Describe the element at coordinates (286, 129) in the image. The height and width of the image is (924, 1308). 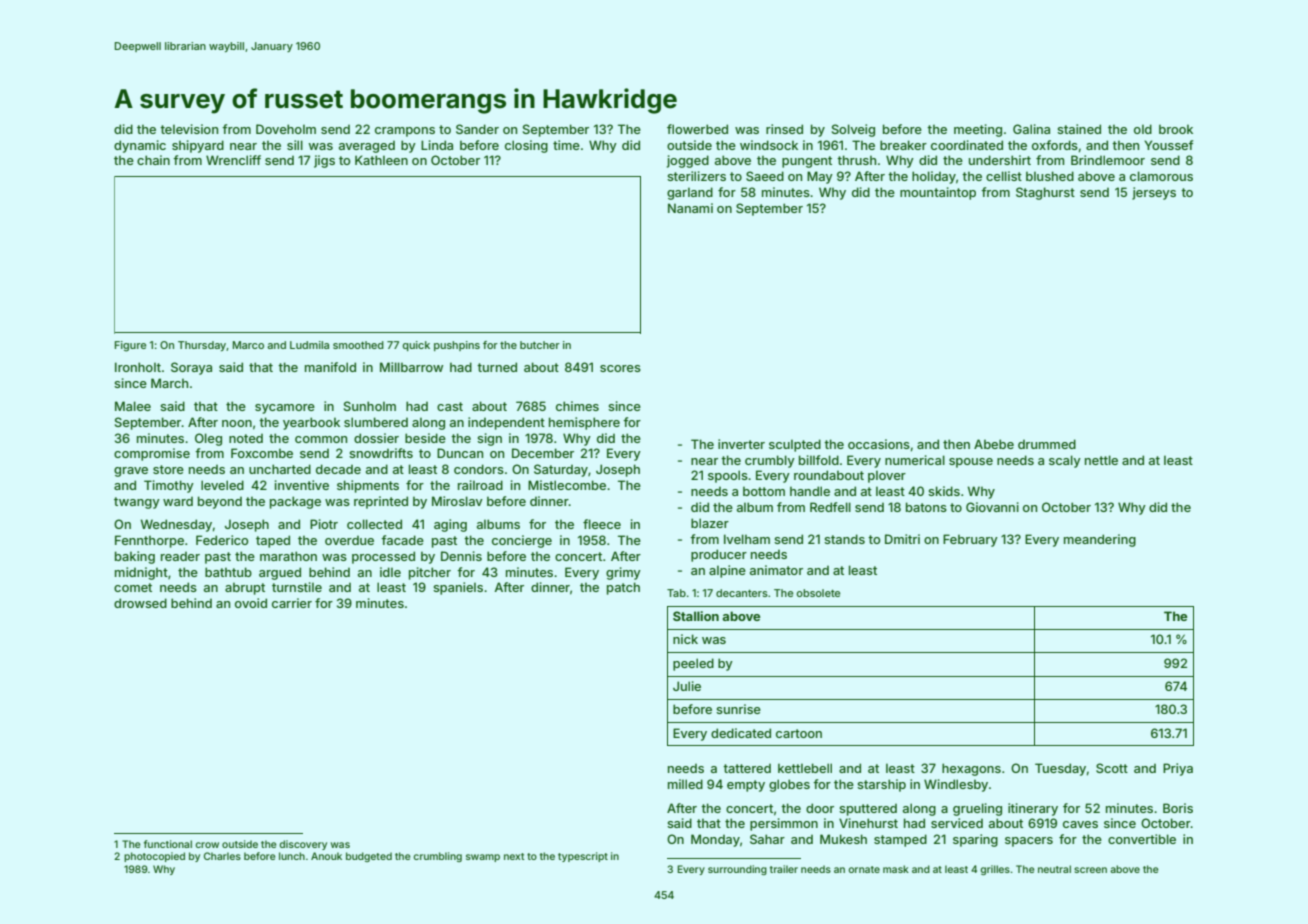
I see `Doveholm` at that location.
